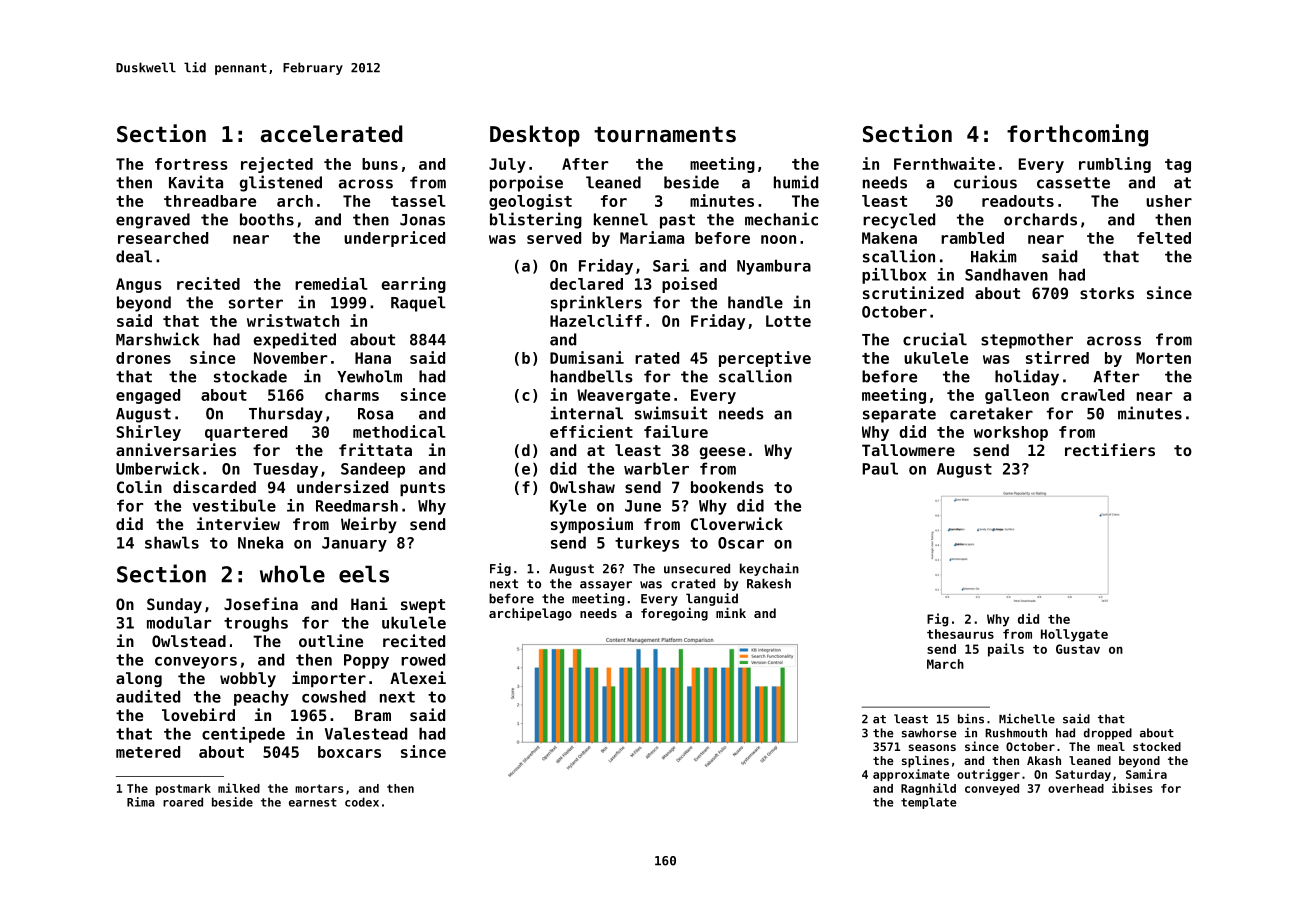  Describe the element at coordinates (1011, 433) in the document. I see `workshop` at that location.
